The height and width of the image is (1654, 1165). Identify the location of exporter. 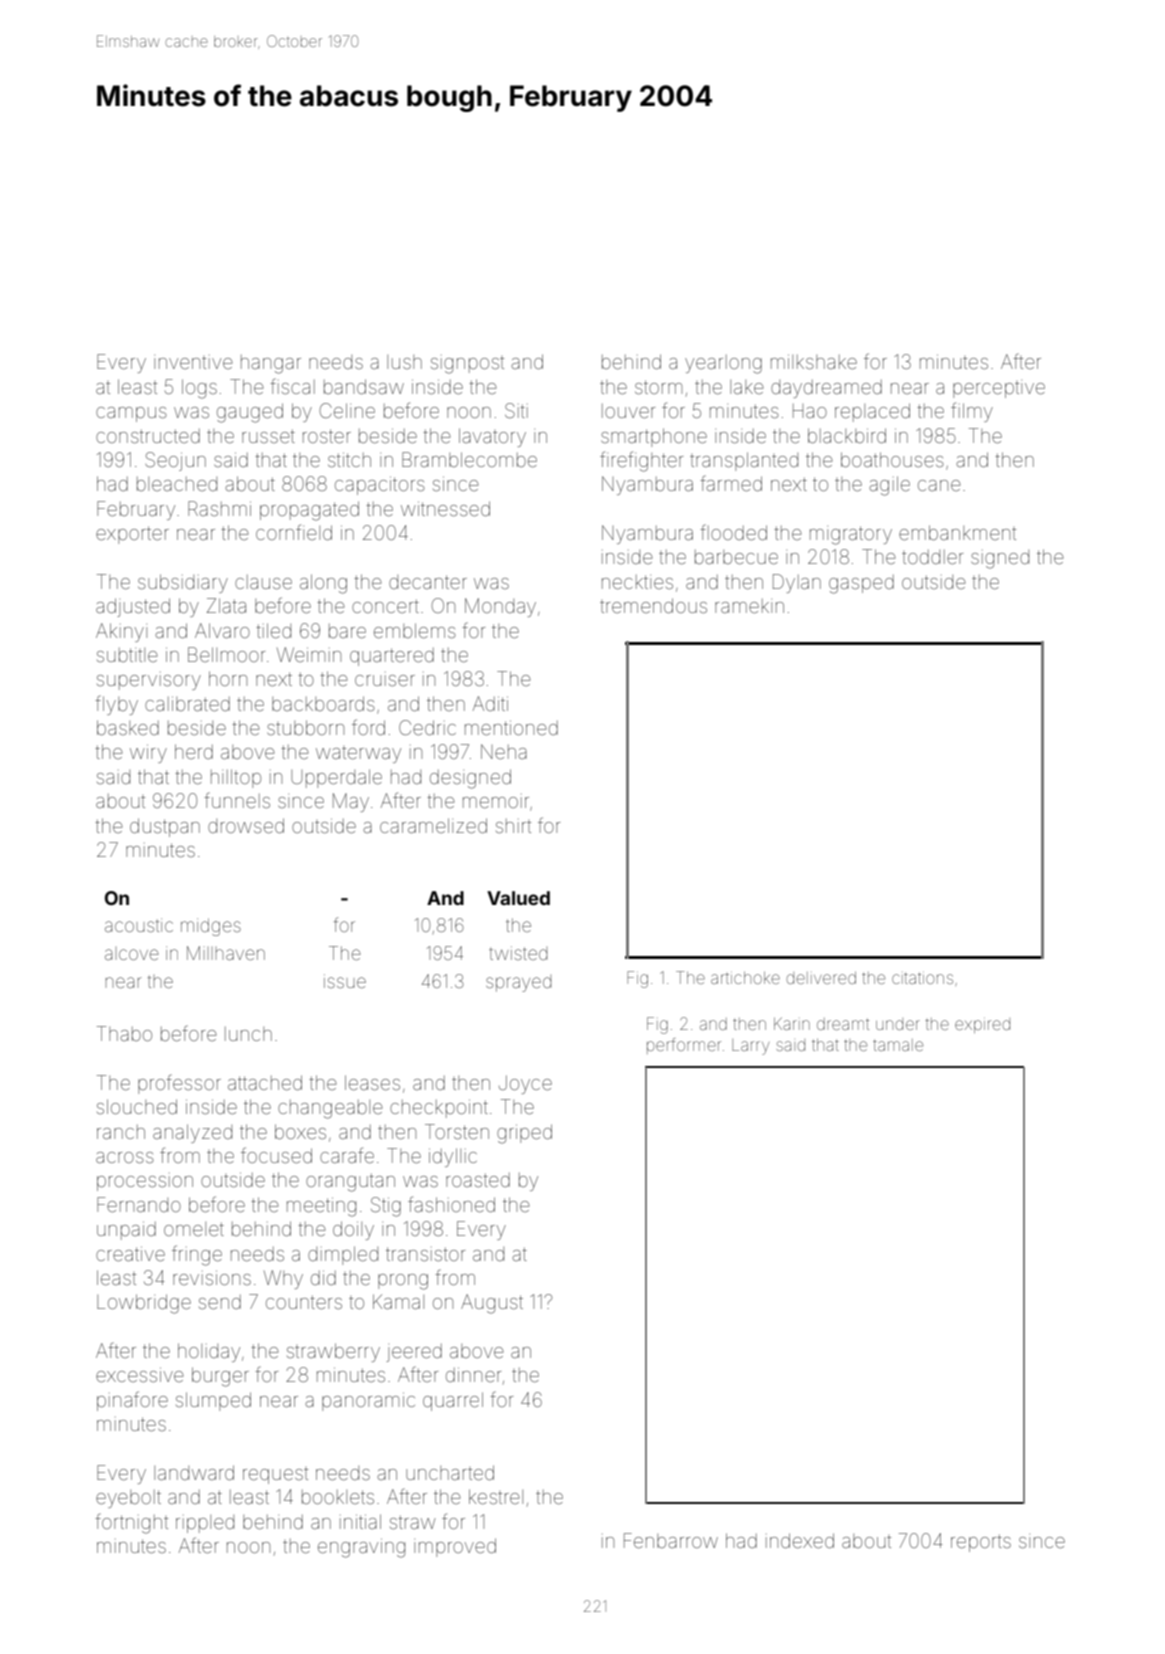
(132, 535).
